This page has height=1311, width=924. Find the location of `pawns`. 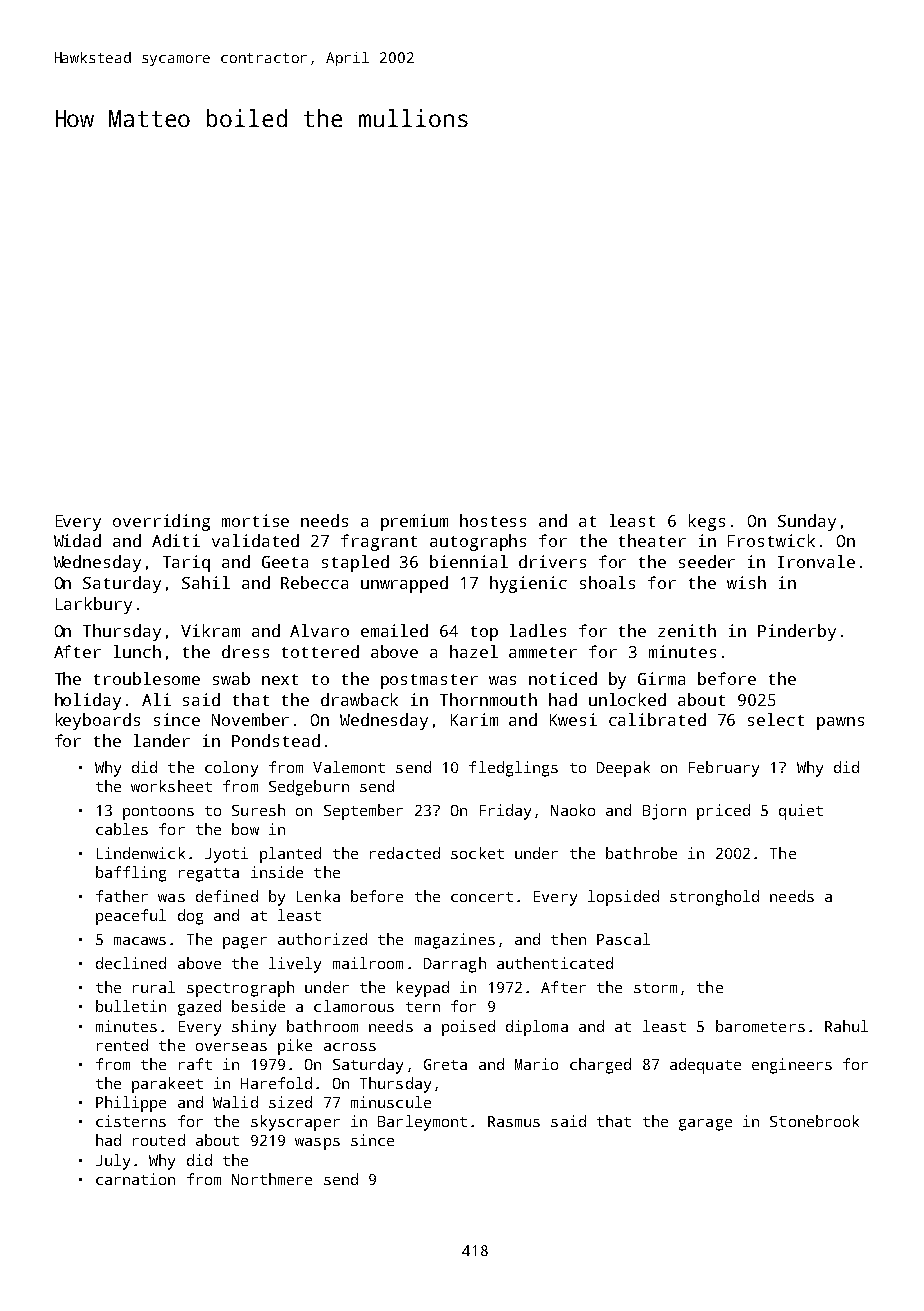

pawns is located at coordinates (840, 723).
